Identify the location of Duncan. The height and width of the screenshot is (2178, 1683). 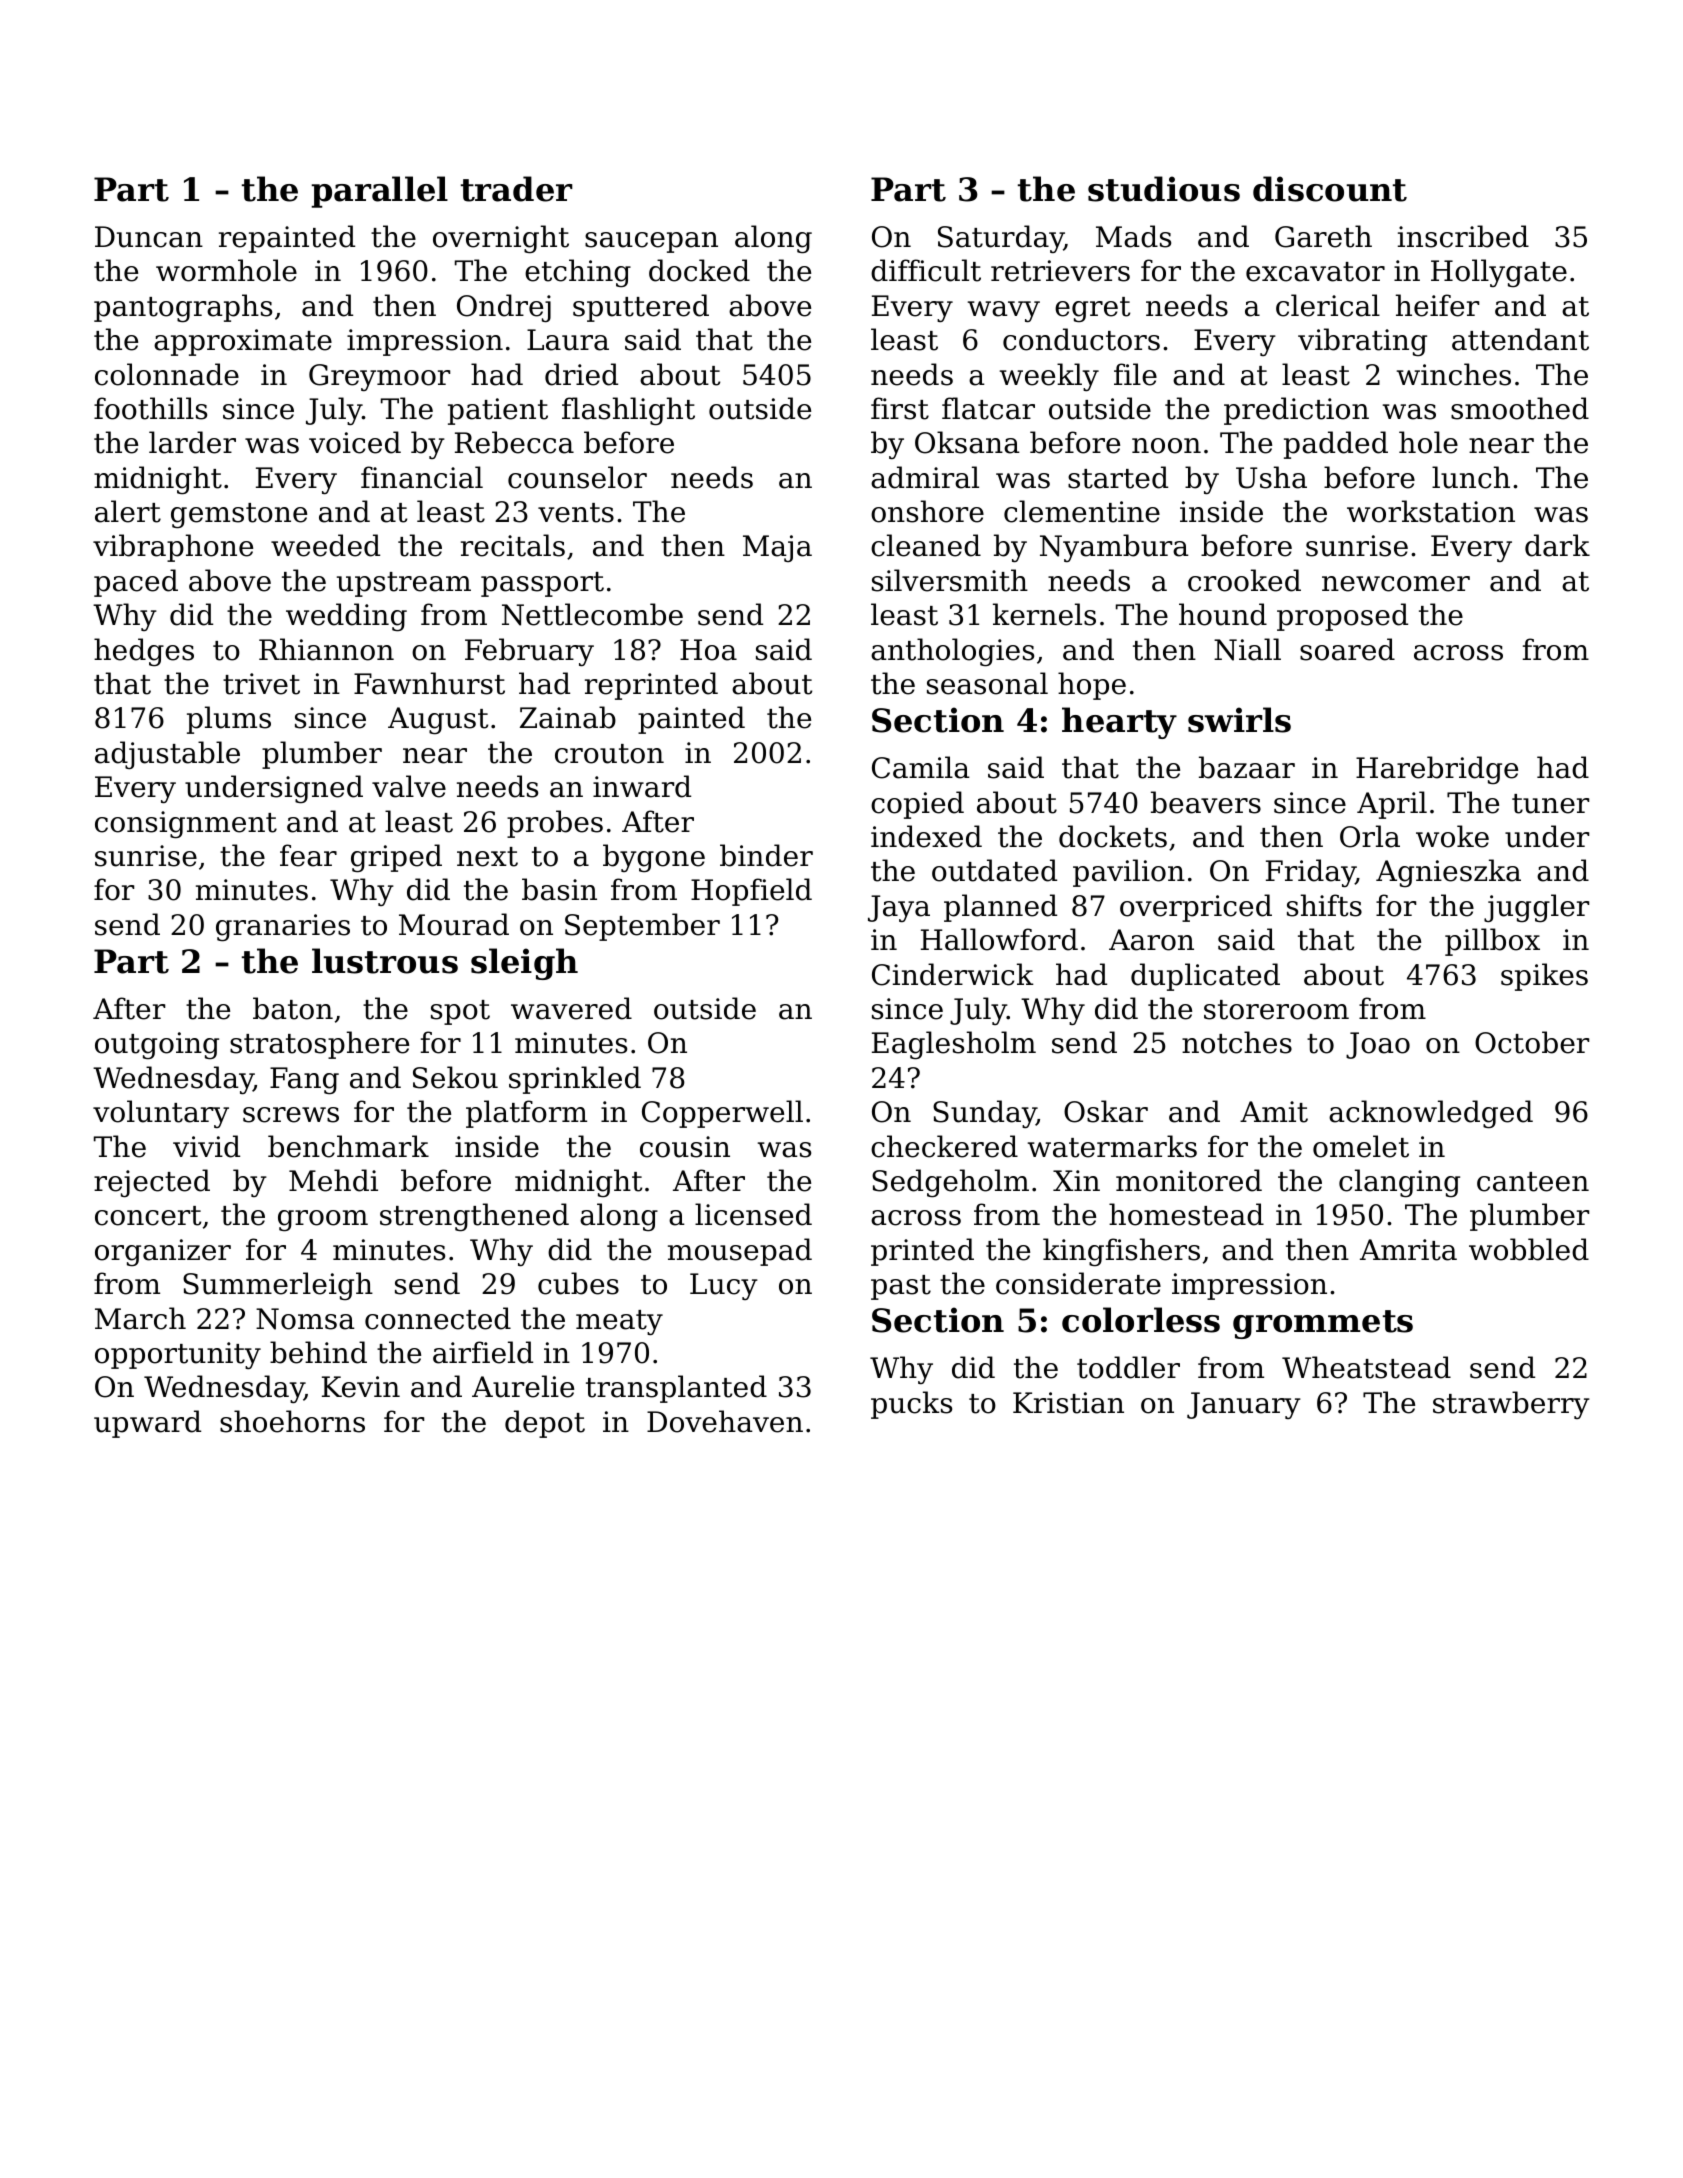
(149, 237).
